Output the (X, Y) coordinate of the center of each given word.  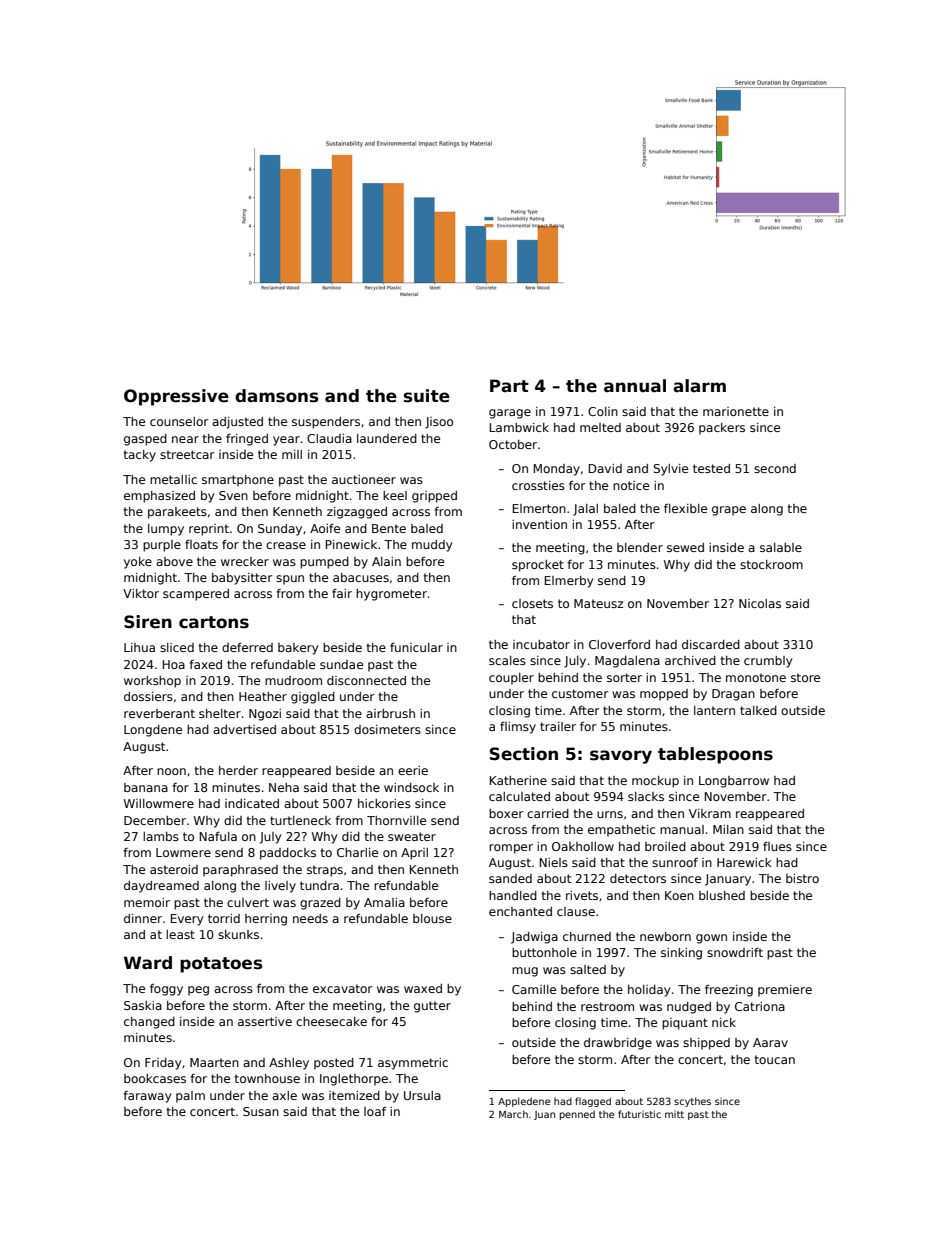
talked (758, 710)
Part (509, 385)
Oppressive (176, 397)
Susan (261, 1111)
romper (511, 849)
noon (171, 771)
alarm (699, 385)
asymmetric (413, 1064)
